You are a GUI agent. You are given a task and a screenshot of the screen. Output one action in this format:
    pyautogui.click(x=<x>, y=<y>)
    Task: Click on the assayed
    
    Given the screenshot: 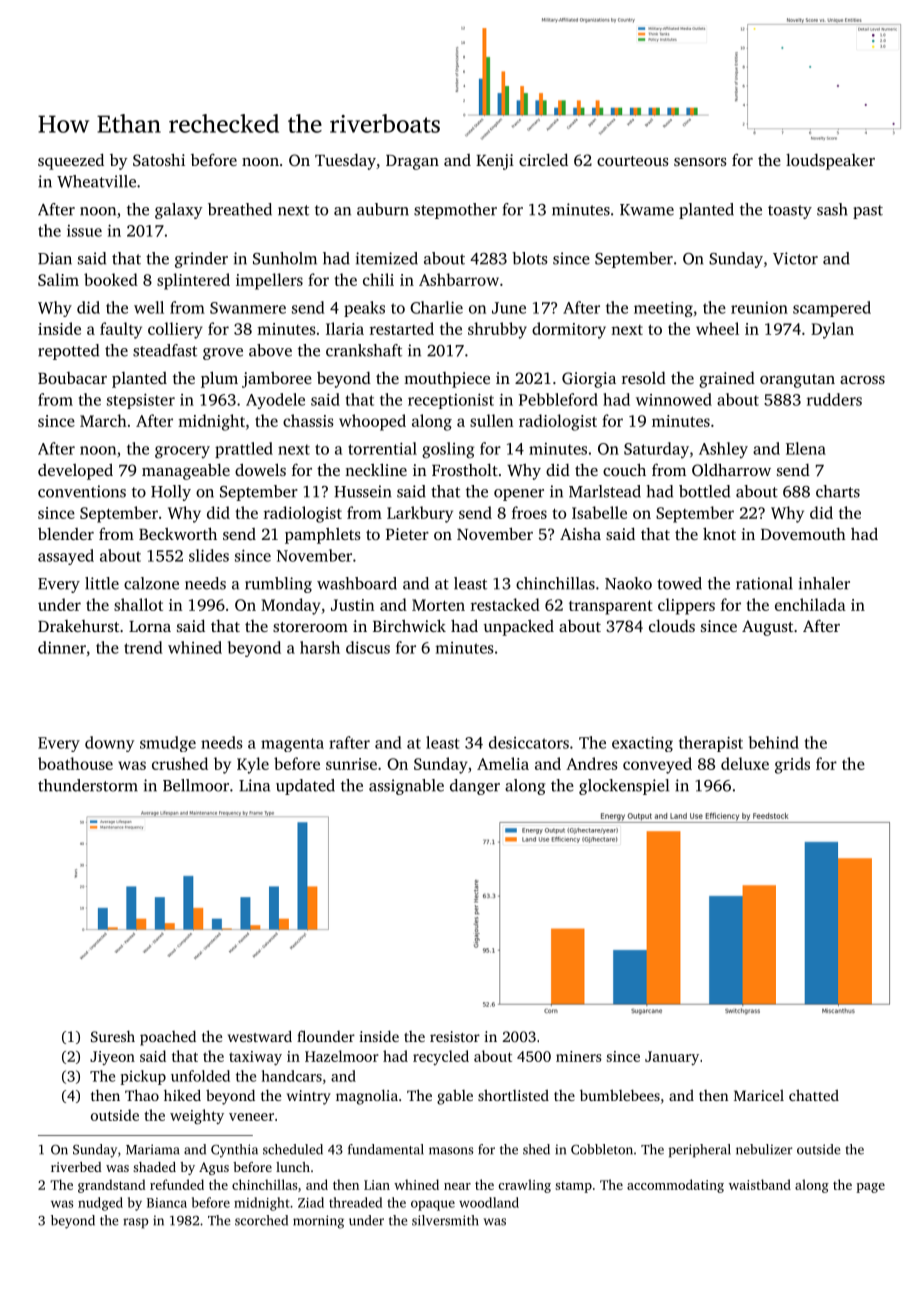 What is the action you would take?
    pyautogui.click(x=66, y=557)
